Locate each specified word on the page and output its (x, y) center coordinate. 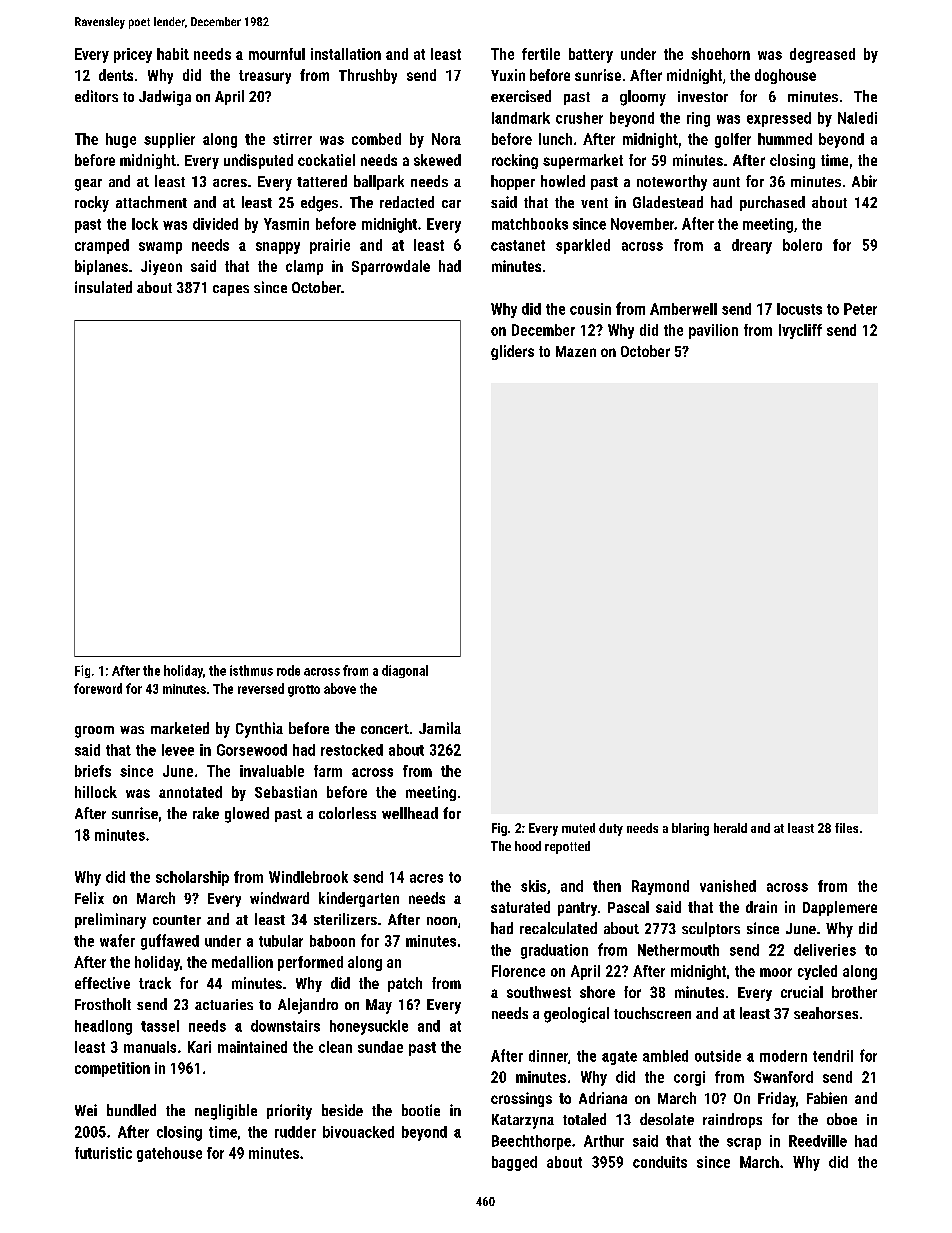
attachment (151, 202)
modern (783, 1056)
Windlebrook (308, 877)
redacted (407, 202)
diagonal (405, 671)
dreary (752, 246)
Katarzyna (523, 1121)
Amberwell (683, 309)
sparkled (583, 246)
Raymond (660, 887)
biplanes (101, 267)
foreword (98, 688)
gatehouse (169, 1154)
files (846, 828)
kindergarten (359, 899)
